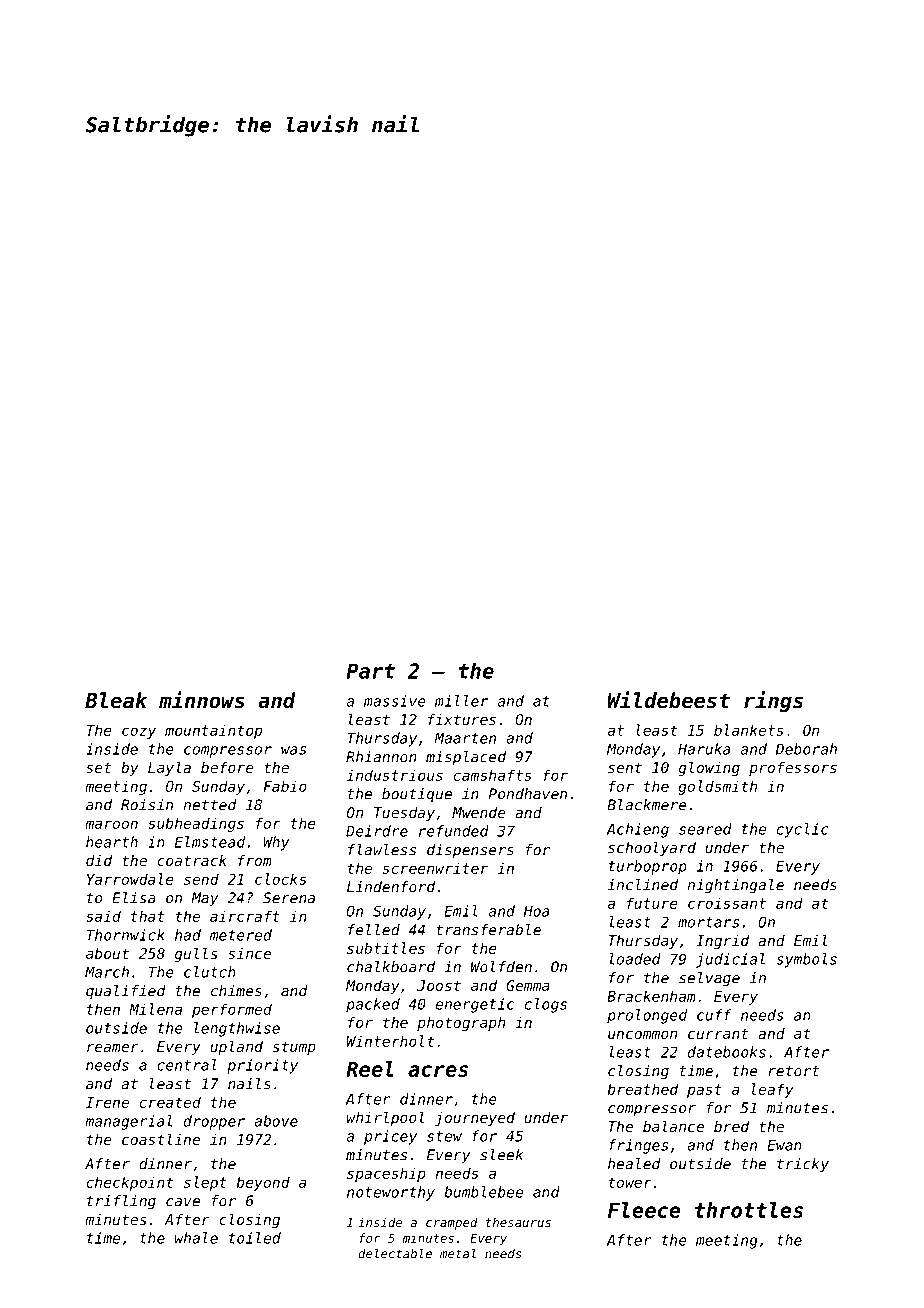 The width and height of the document is (924, 1308). What do you see at coordinates (644, 1210) in the document?
I see `Fleece` at bounding box center [644, 1210].
